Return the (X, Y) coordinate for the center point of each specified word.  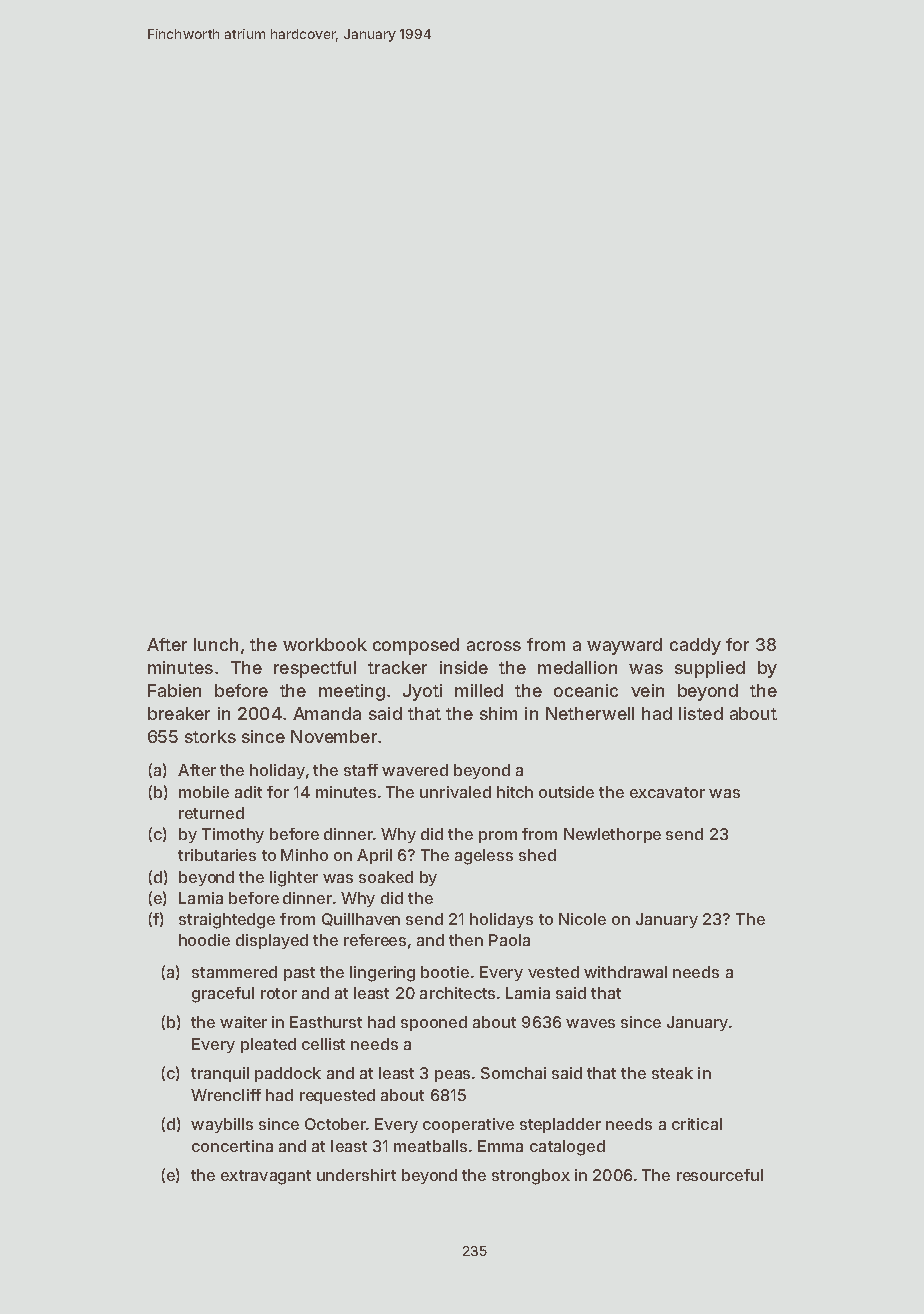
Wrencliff (226, 1095)
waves (590, 1023)
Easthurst (326, 1022)
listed (701, 713)
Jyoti (422, 692)
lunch (216, 644)
